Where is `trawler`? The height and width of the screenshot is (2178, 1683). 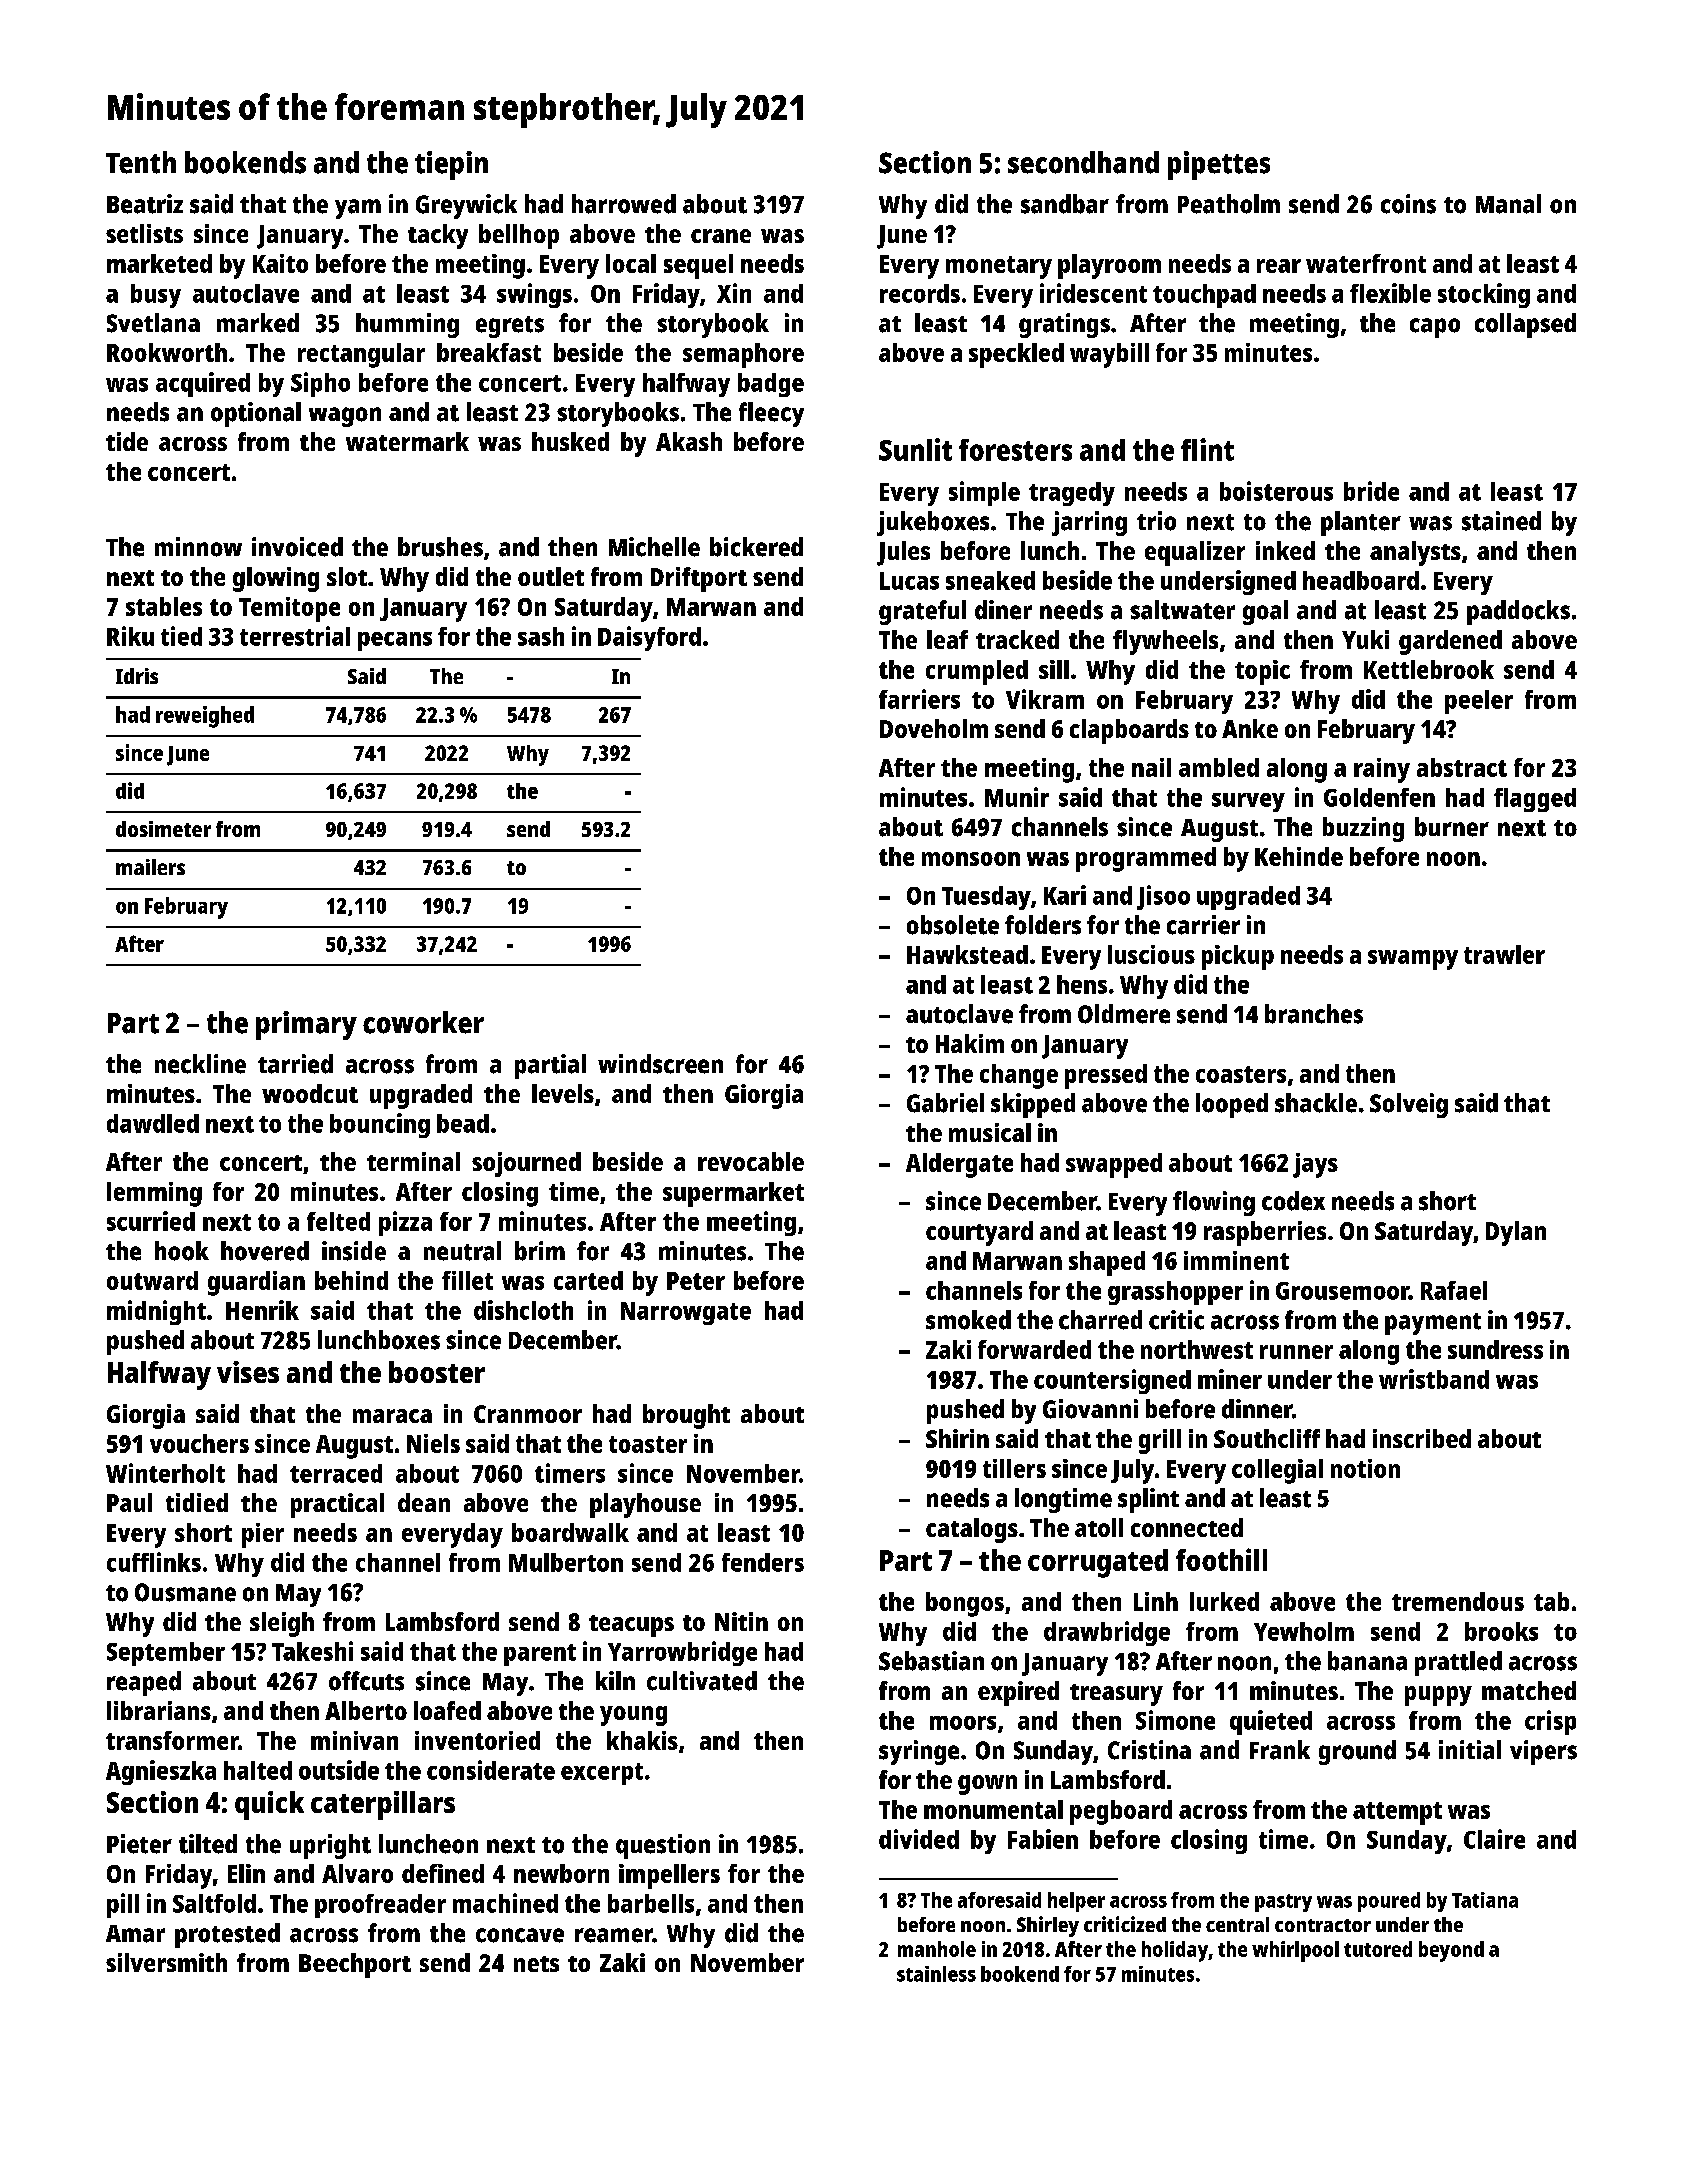
trawler is located at coordinates (1504, 954).
